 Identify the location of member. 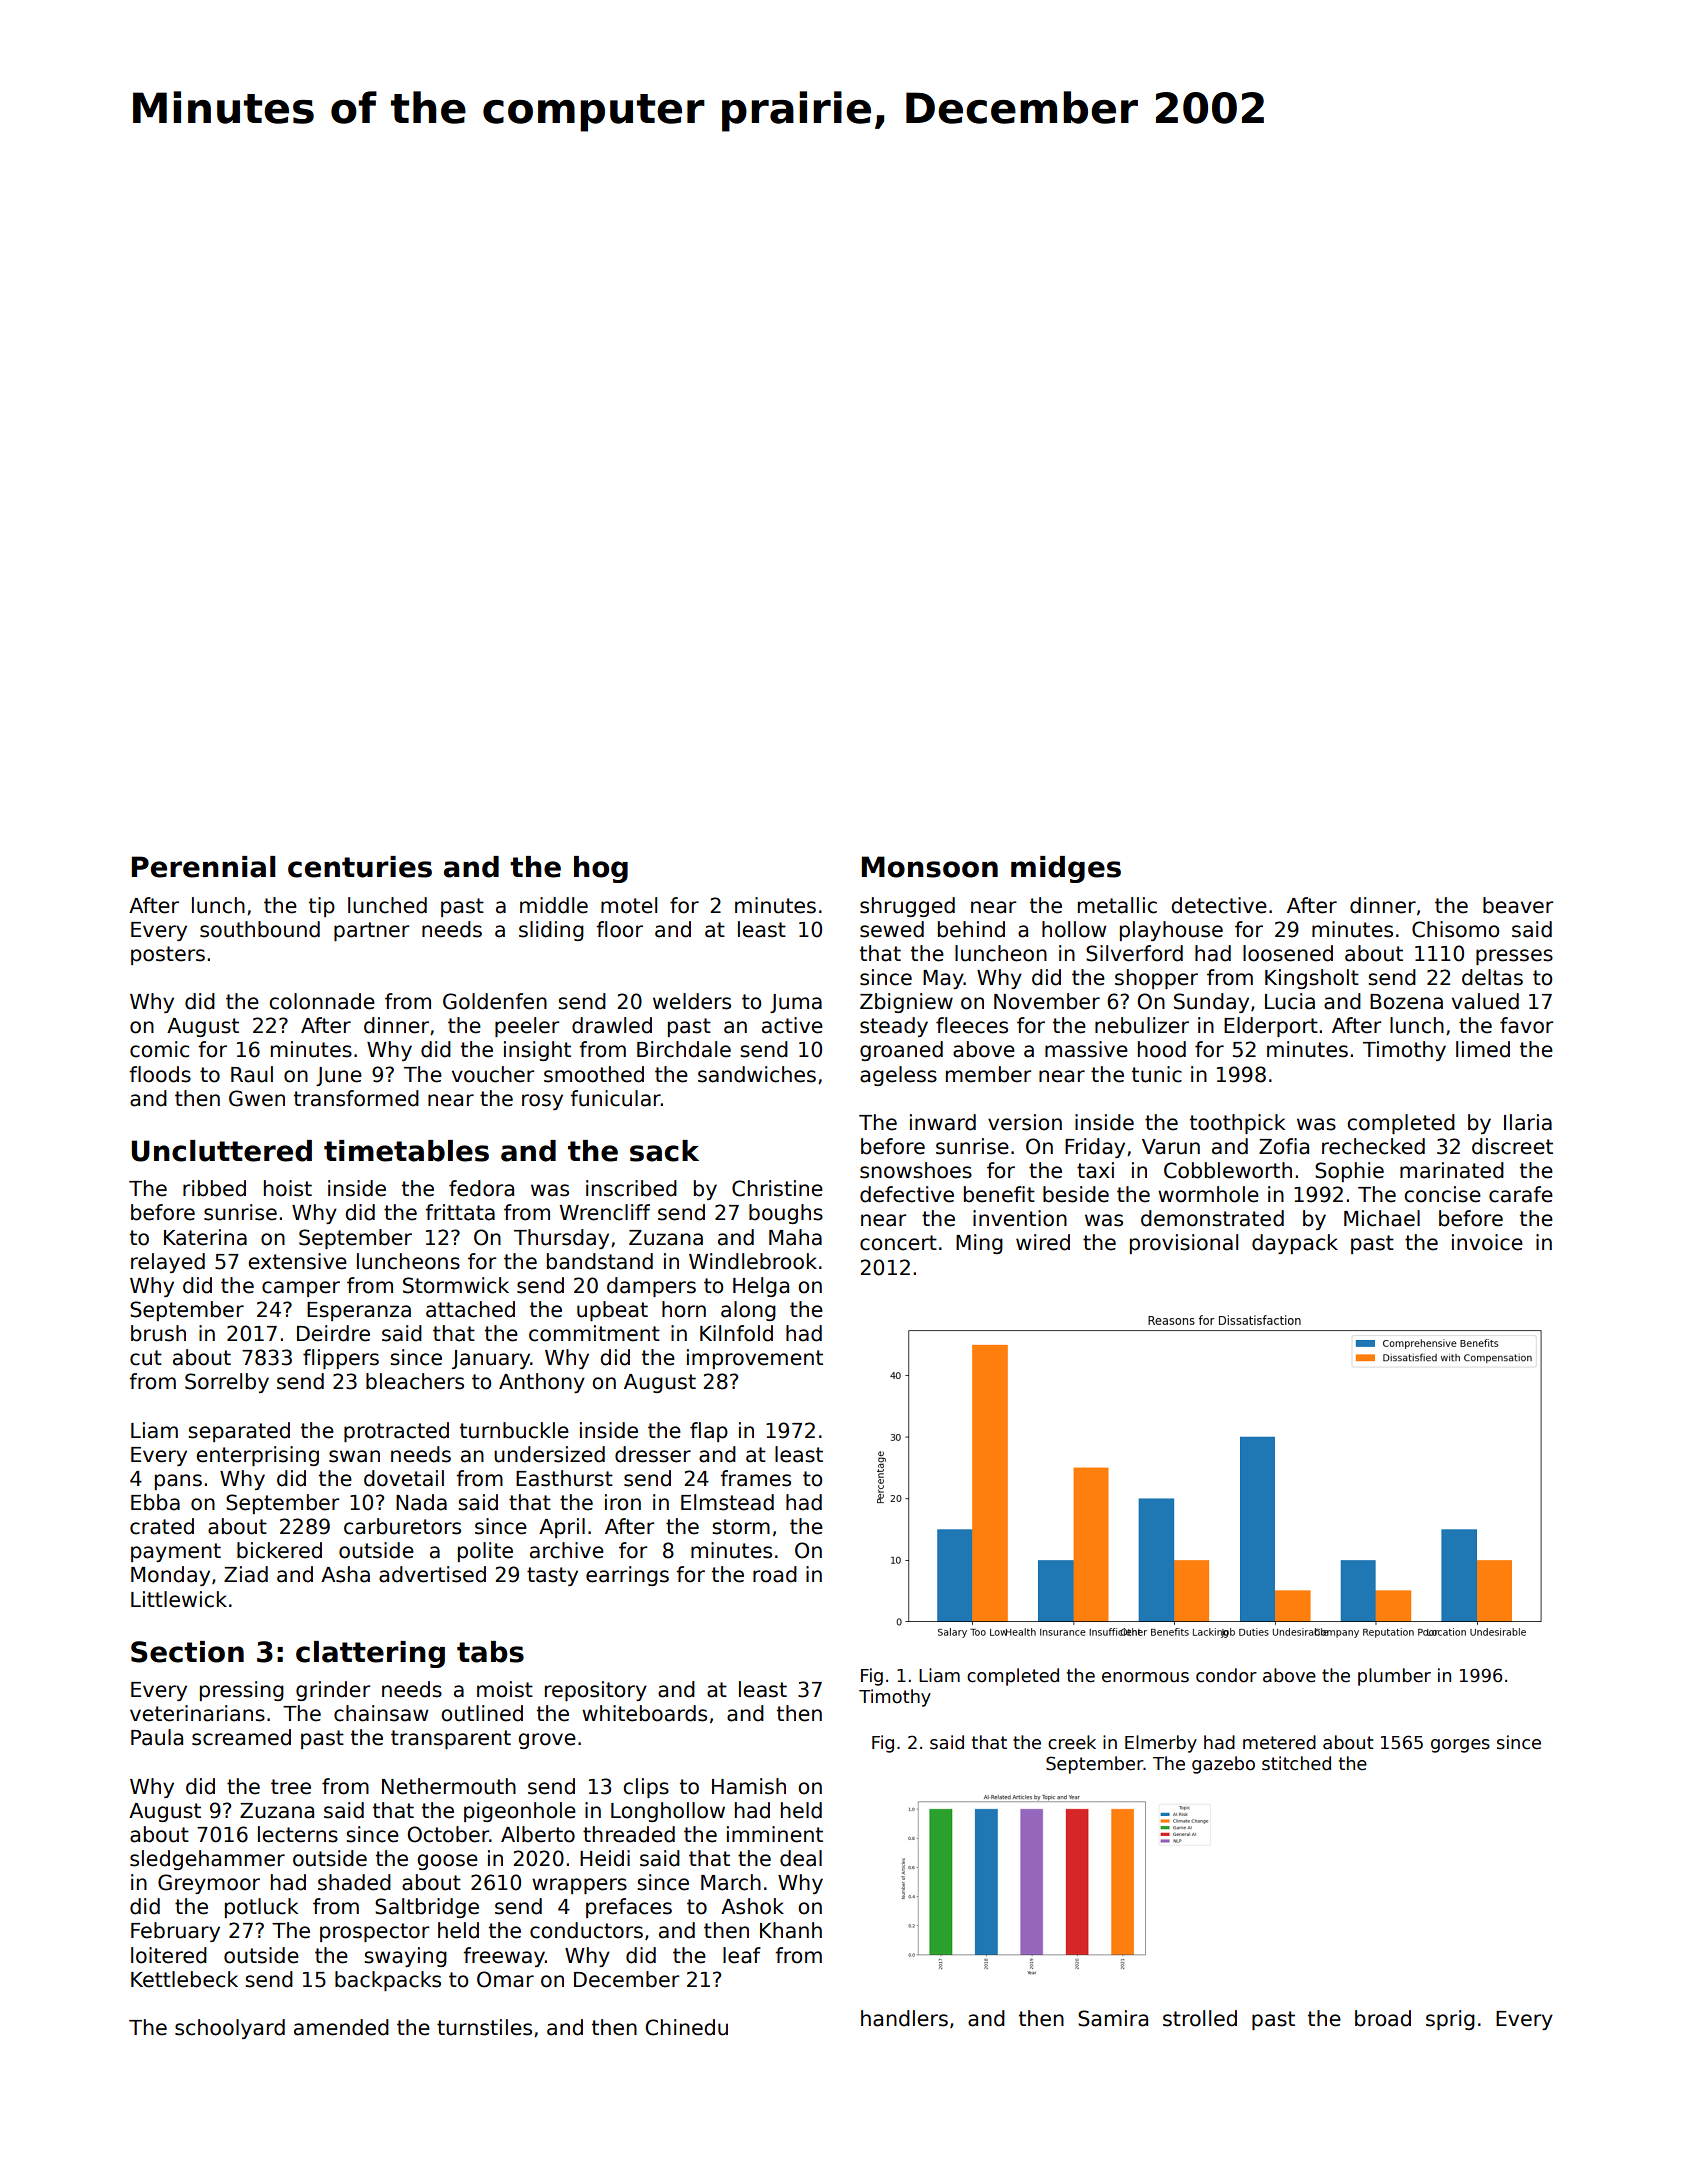
(988, 1074).
